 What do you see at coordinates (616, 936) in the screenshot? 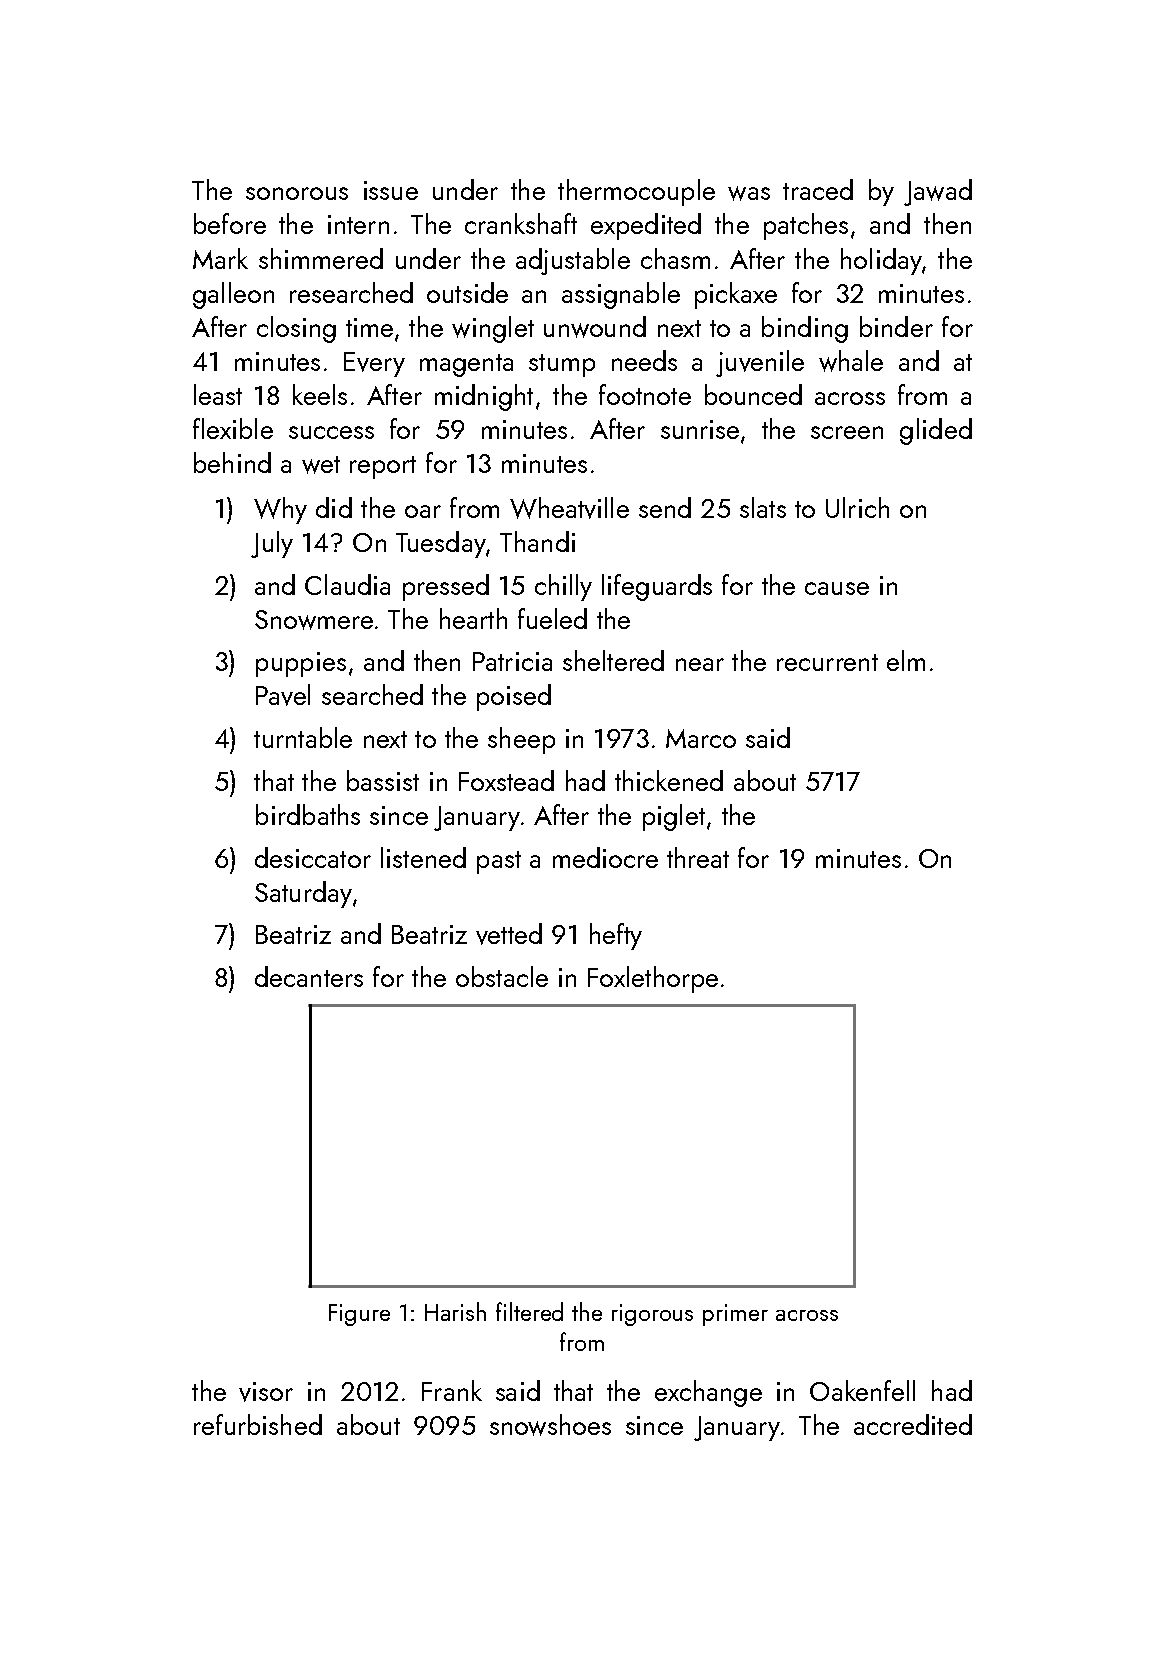
I see `hefty` at bounding box center [616, 936].
